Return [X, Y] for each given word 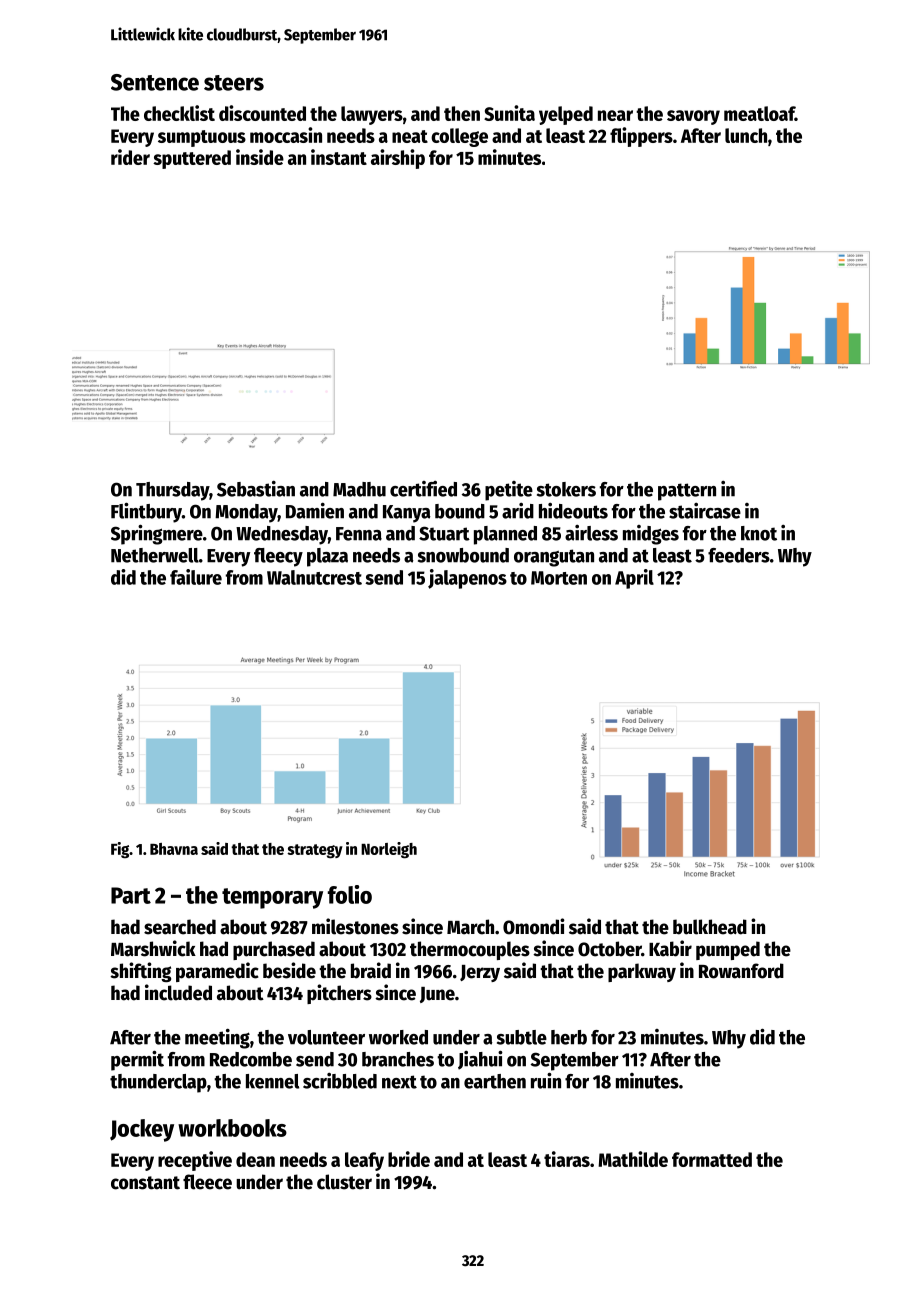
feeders [739, 555]
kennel [272, 1081]
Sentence [155, 82]
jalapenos [467, 579]
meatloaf [759, 113]
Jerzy [480, 973]
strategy [315, 851]
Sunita [509, 113]
